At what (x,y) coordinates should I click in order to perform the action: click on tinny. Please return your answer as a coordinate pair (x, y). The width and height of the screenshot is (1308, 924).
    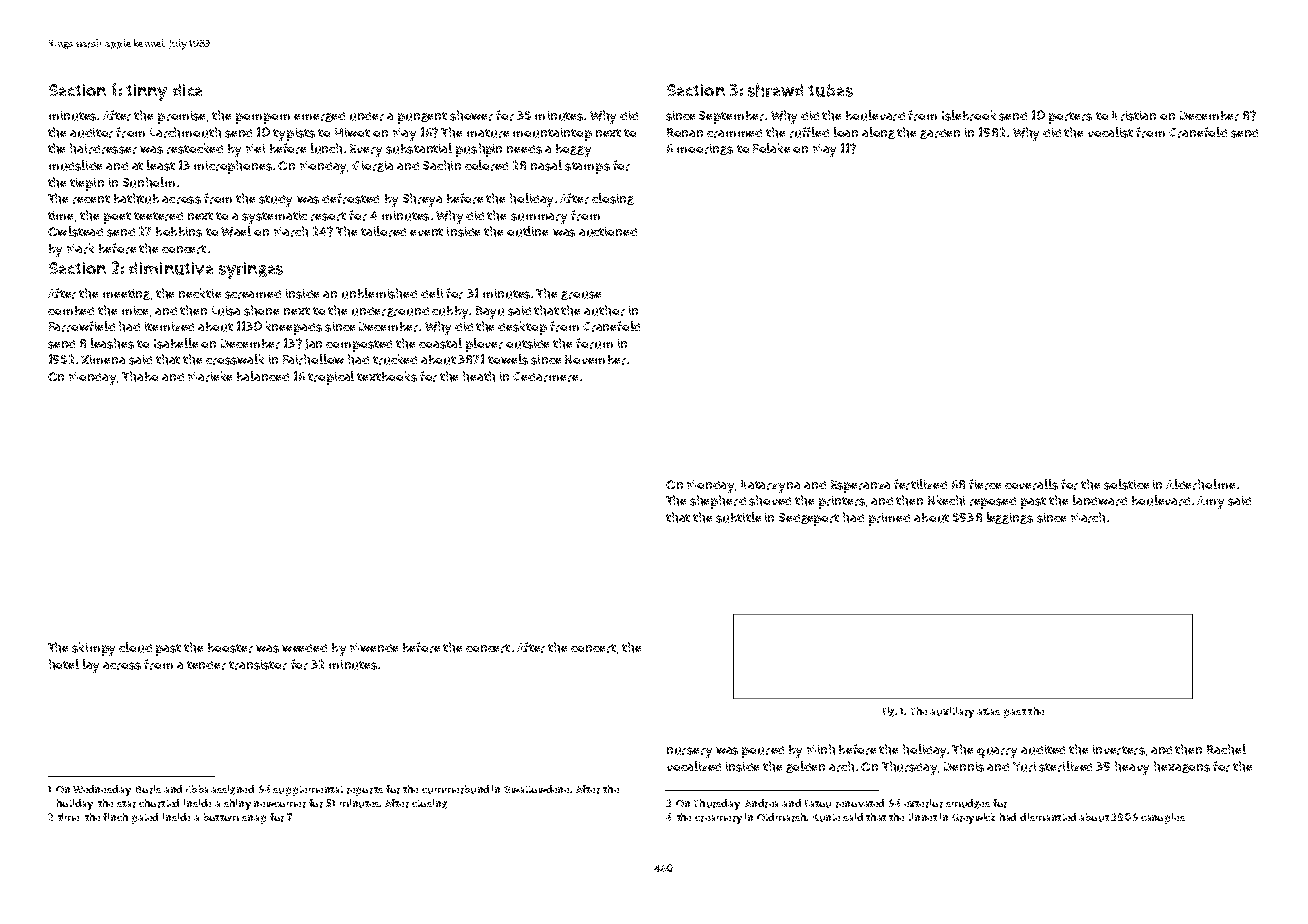
    Looking at the image, I should click on (146, 92).
